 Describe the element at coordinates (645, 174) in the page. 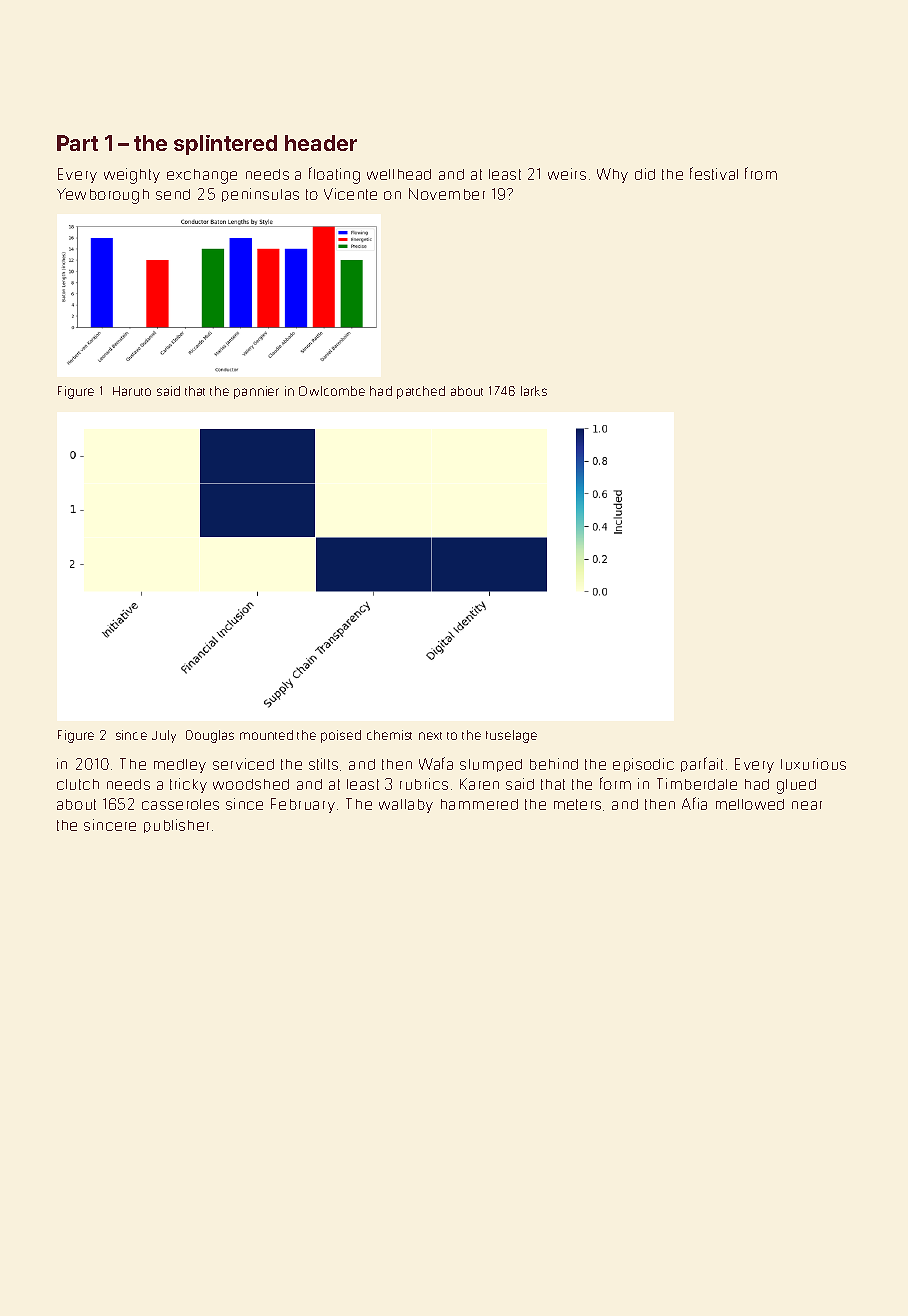

I see `did` at that location.
